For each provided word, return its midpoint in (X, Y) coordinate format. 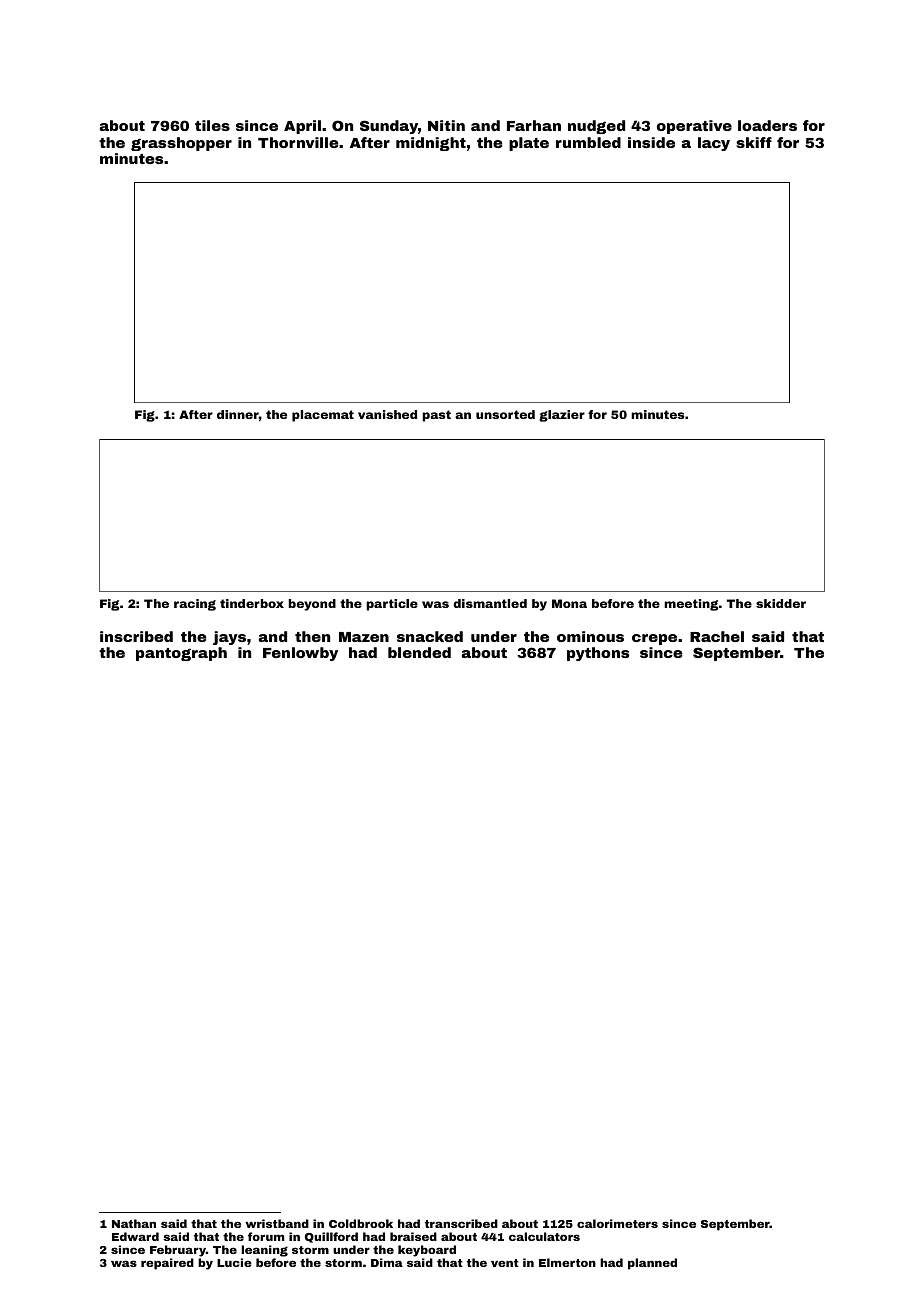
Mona (569, 603)
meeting (691, 605)
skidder (781, 603)
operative (694, 127)
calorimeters (617, 1223)
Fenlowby (300, 654)
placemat (323, 416)
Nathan (134, 1223)
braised (413, 1236)
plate (529, 144)
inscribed (136, 636)
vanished (387, 414)
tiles (212, 125)
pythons (598, 654)
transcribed (461, 1223)
